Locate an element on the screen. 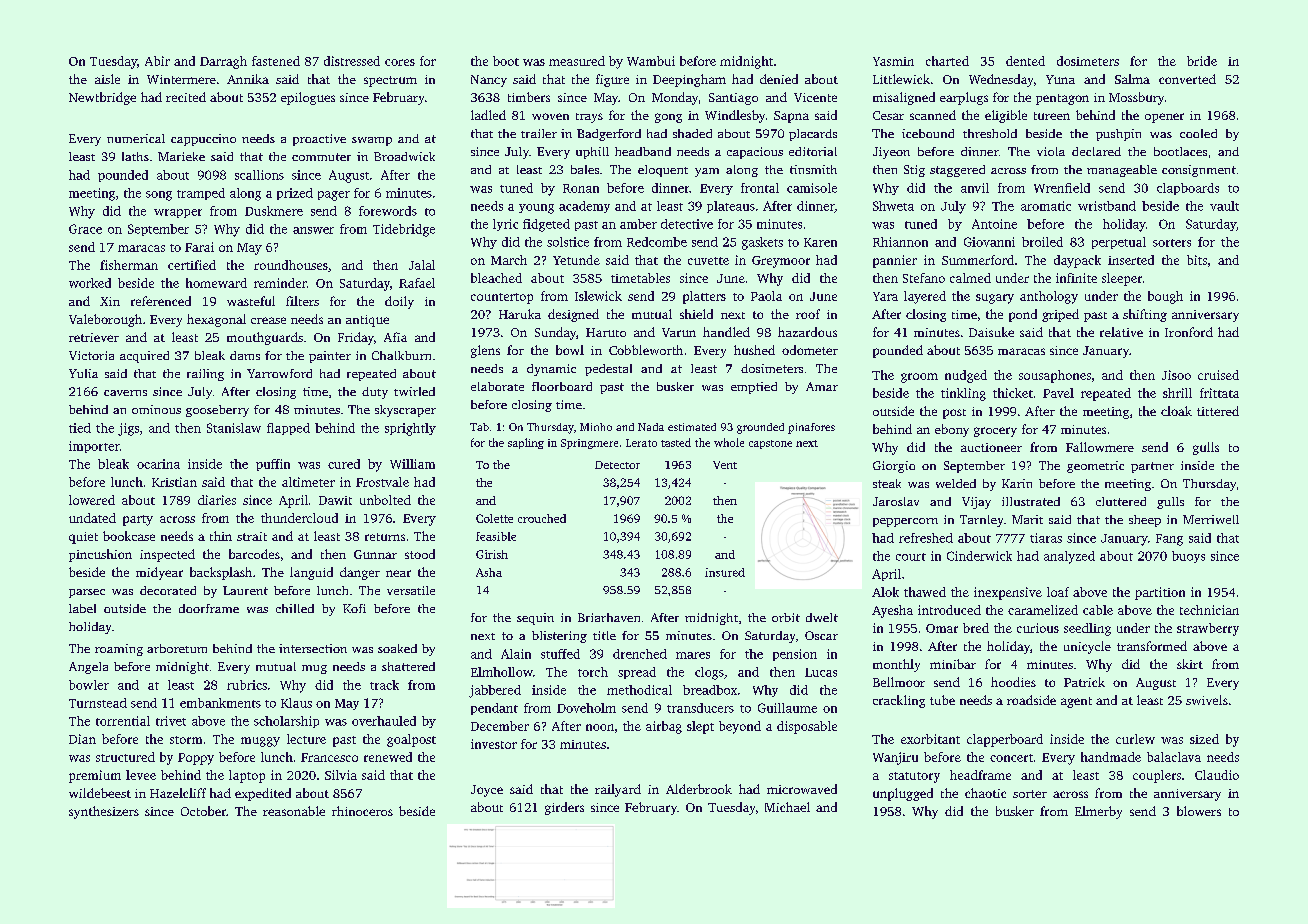 The width and height of the screenshot is (1308, 924). ebony is located at coordinates (952, 430).
